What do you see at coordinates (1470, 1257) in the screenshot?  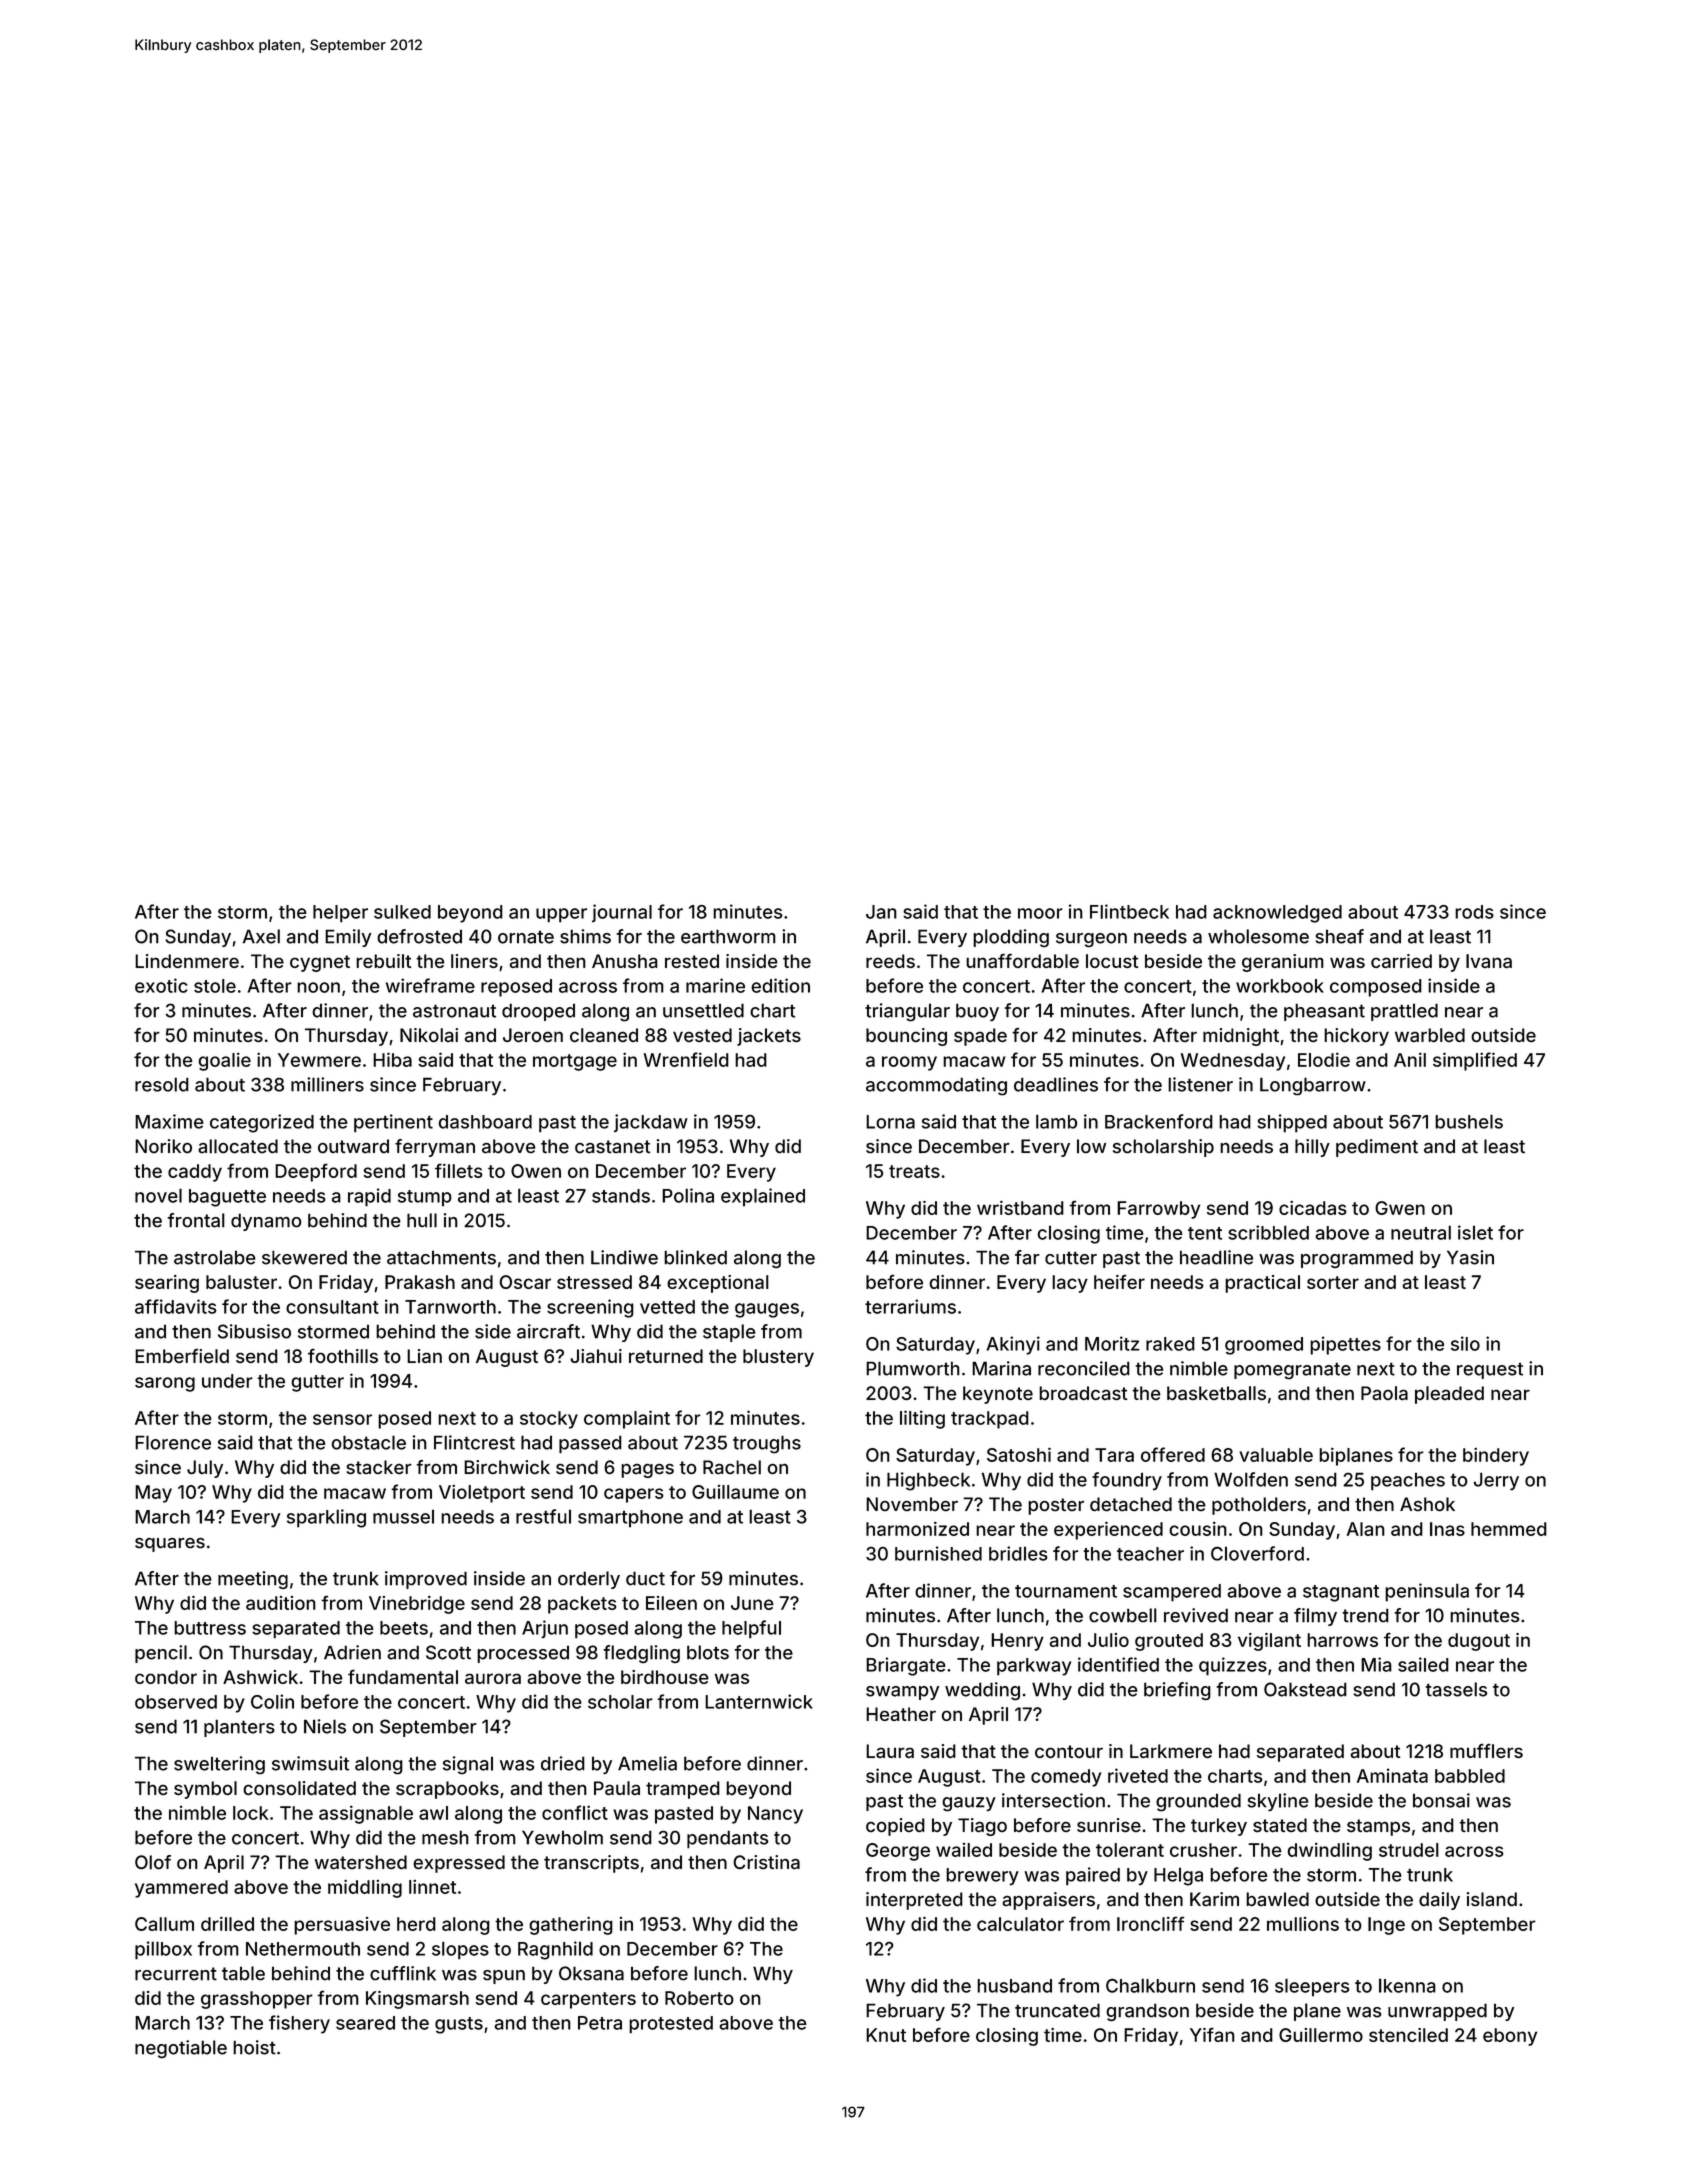 I see `Yasin` at bounding box center [1470, 1257].
